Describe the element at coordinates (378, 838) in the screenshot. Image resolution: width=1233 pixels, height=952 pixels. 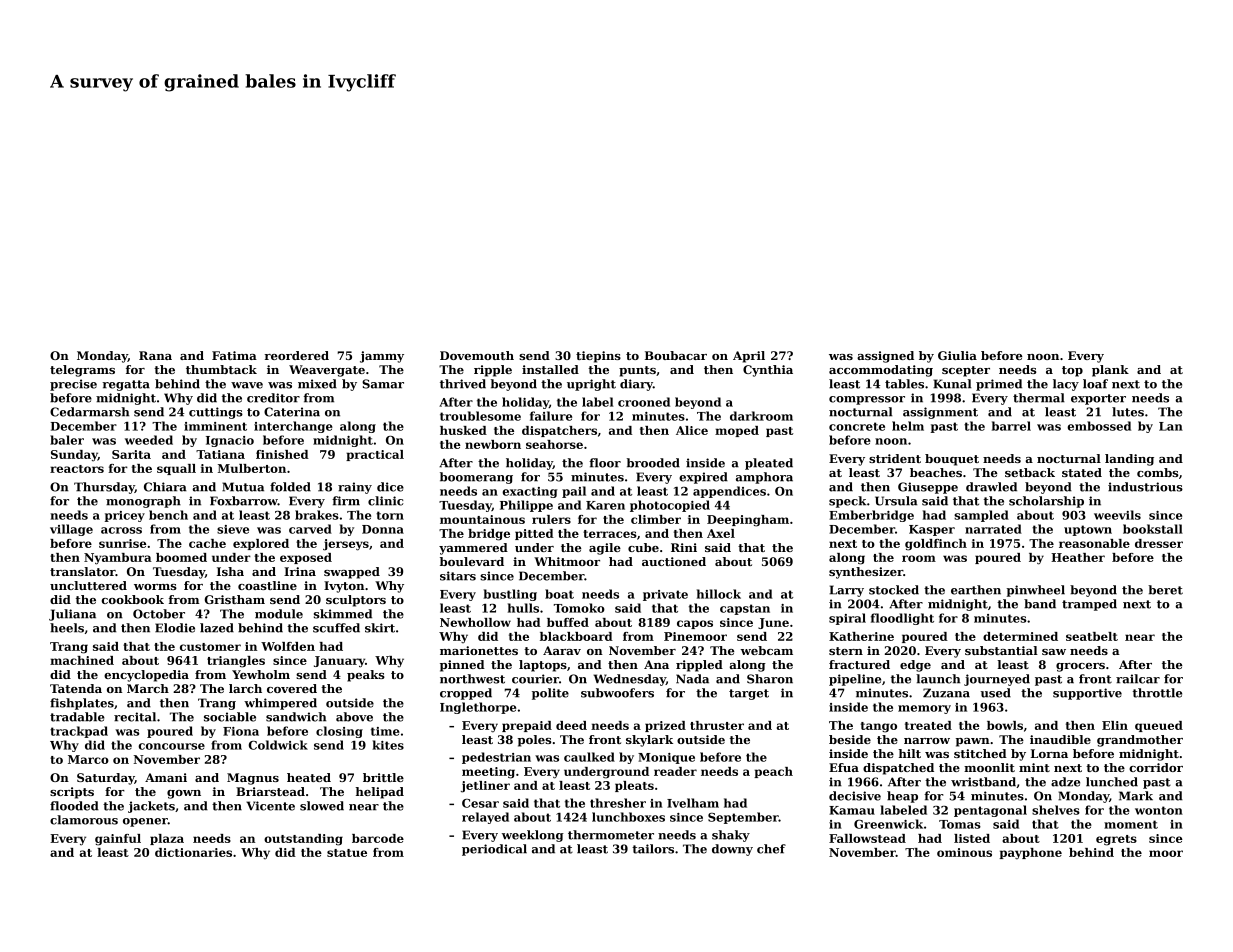
I see `barcode` at that location.
